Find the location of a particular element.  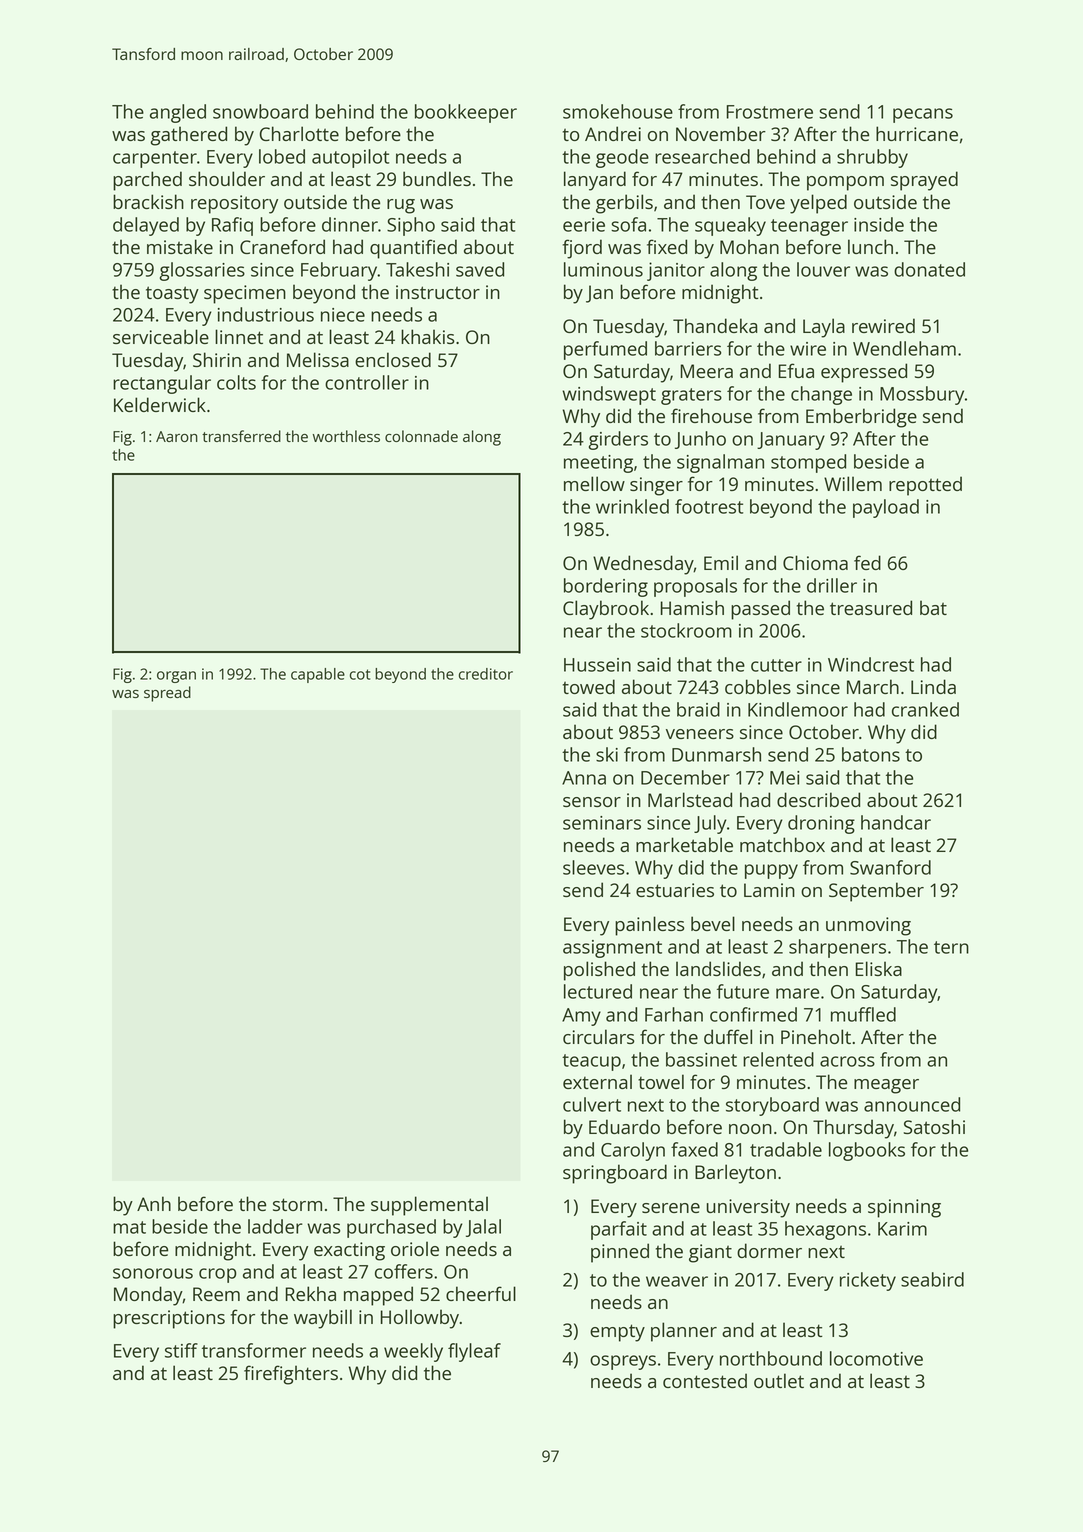

capable is located at coordinates (318, 675).
